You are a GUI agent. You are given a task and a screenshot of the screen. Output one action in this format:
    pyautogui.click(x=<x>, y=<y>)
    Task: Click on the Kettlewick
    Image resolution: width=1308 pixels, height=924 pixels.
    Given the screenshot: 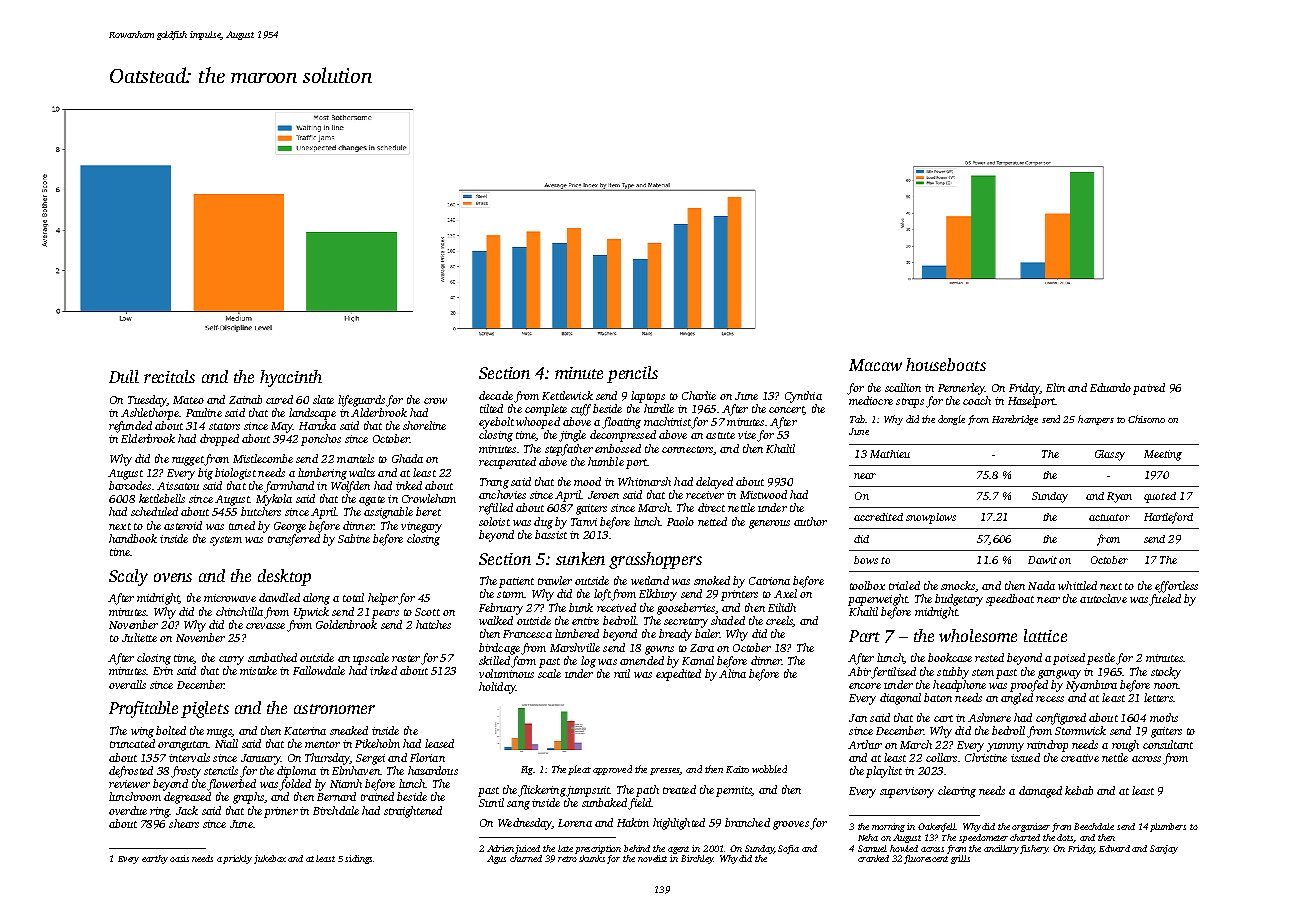 What is the action you would take?
    pyautogui.click(x=567, y=395)
